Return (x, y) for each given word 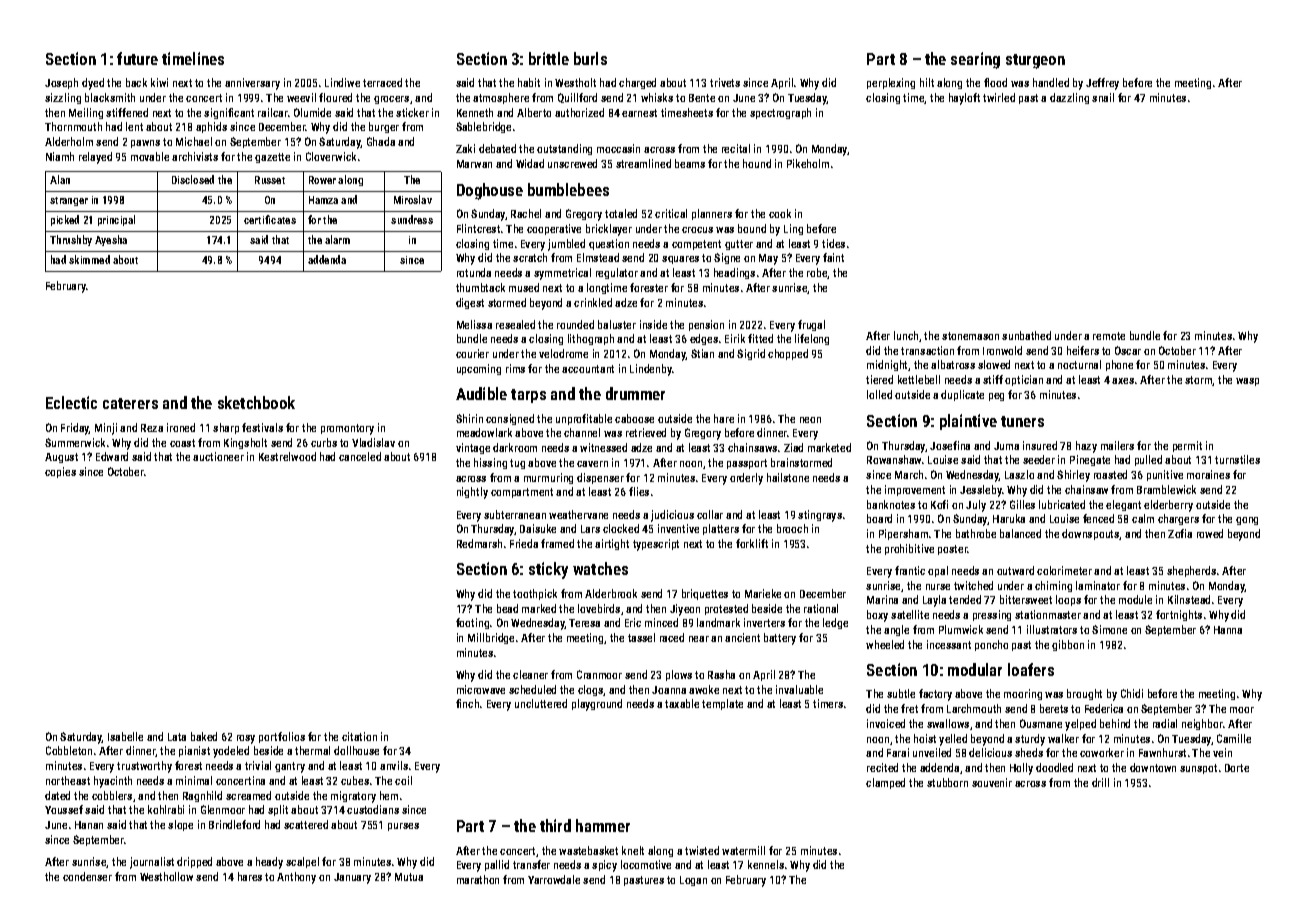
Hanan (89, 825)
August (61, 458)
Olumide (312, 112)
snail (1103, 97)
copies (60, 472)
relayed (95, 158)
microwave (481, 689)
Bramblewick (1166, 489)
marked (539, 608)
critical (671, 213)
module (1135, 599)
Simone (1109, 629)
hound (757, 163)
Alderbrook (611, 593)
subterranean (515, 514)
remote (1109, 336)
